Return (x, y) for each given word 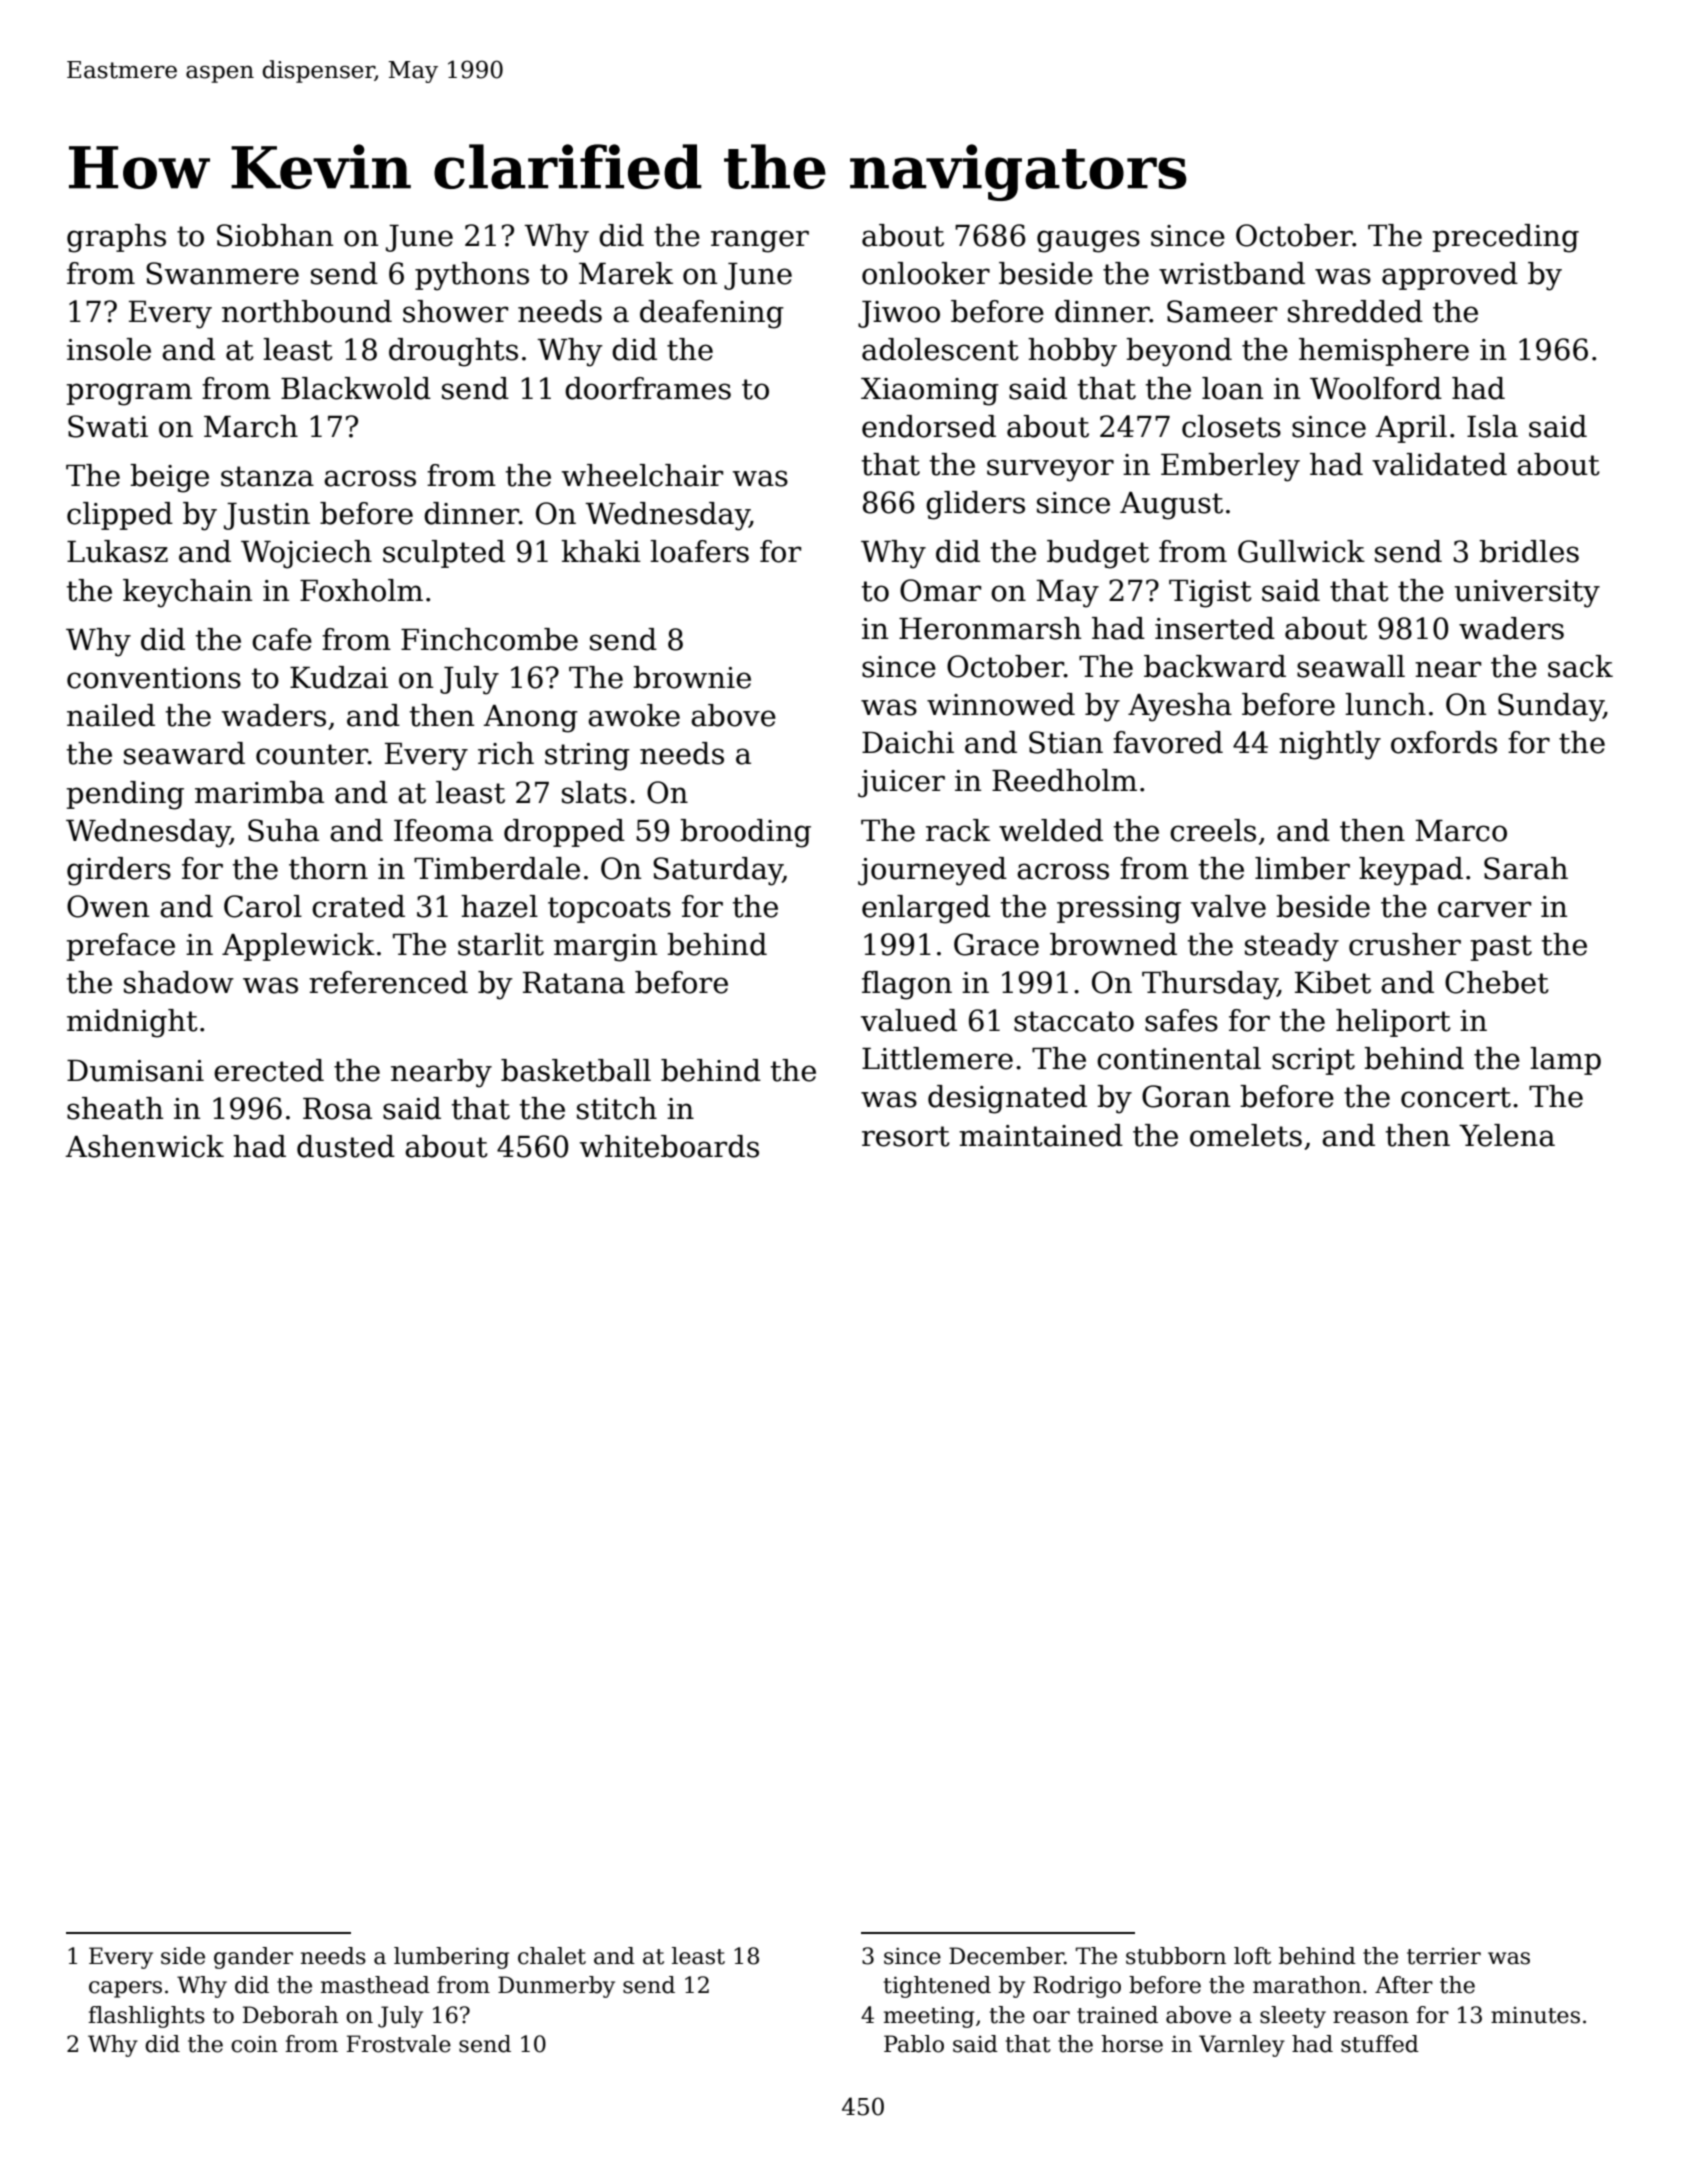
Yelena (1507, 1135)
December (1006, 1956)
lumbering (451, 1958)
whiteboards (669, 1146)
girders (119, 871)
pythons (472, 276)
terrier (1444, 1956)
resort (906, 1136)
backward (1215, 666)
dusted (346, 1146)
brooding (745, 833)
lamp (1565, 1061)
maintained (1041, 1135)
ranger (760, 241)
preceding (1506, 238)
